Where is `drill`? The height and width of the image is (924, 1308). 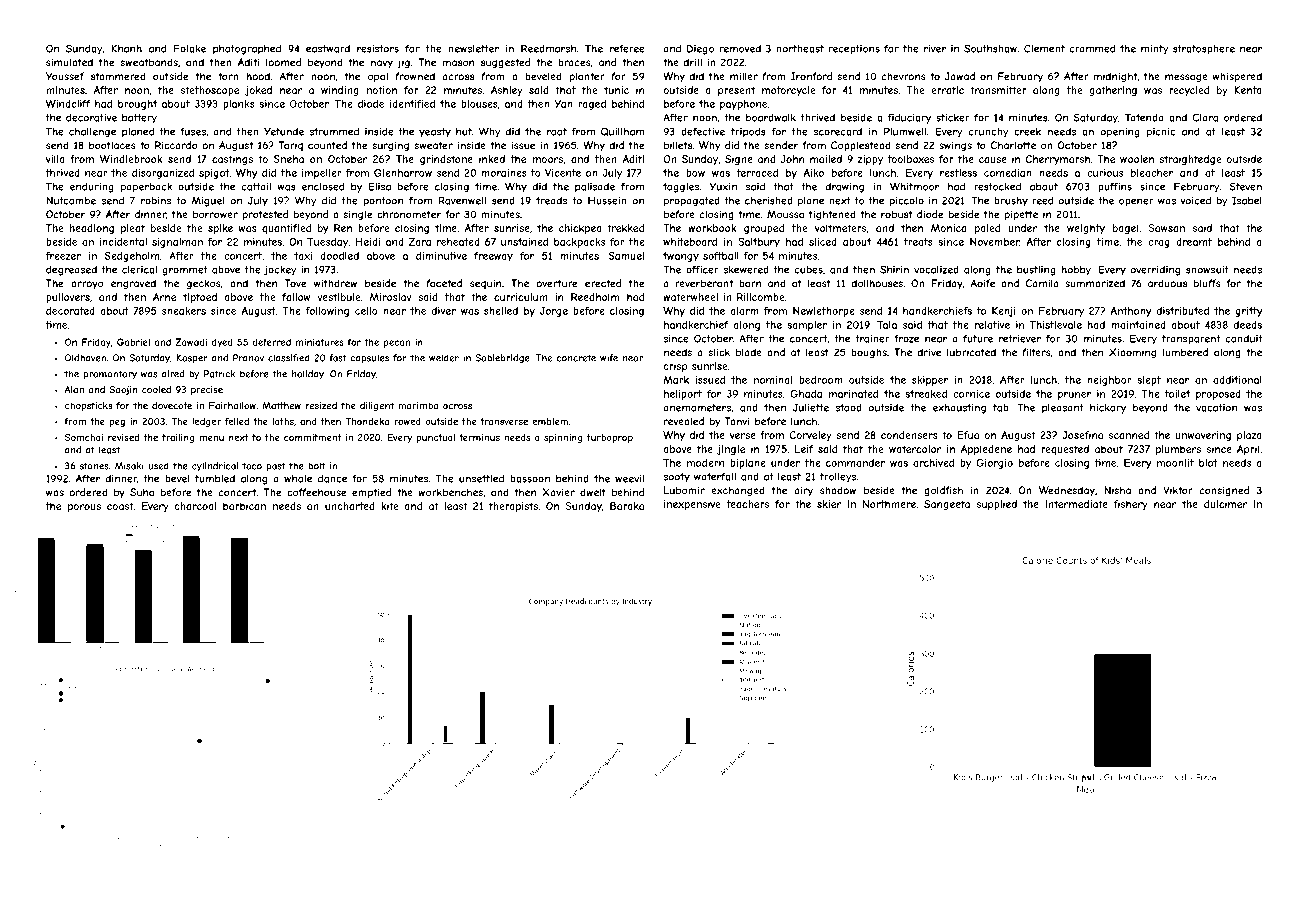
drill is located at coordinates (692, 62).
